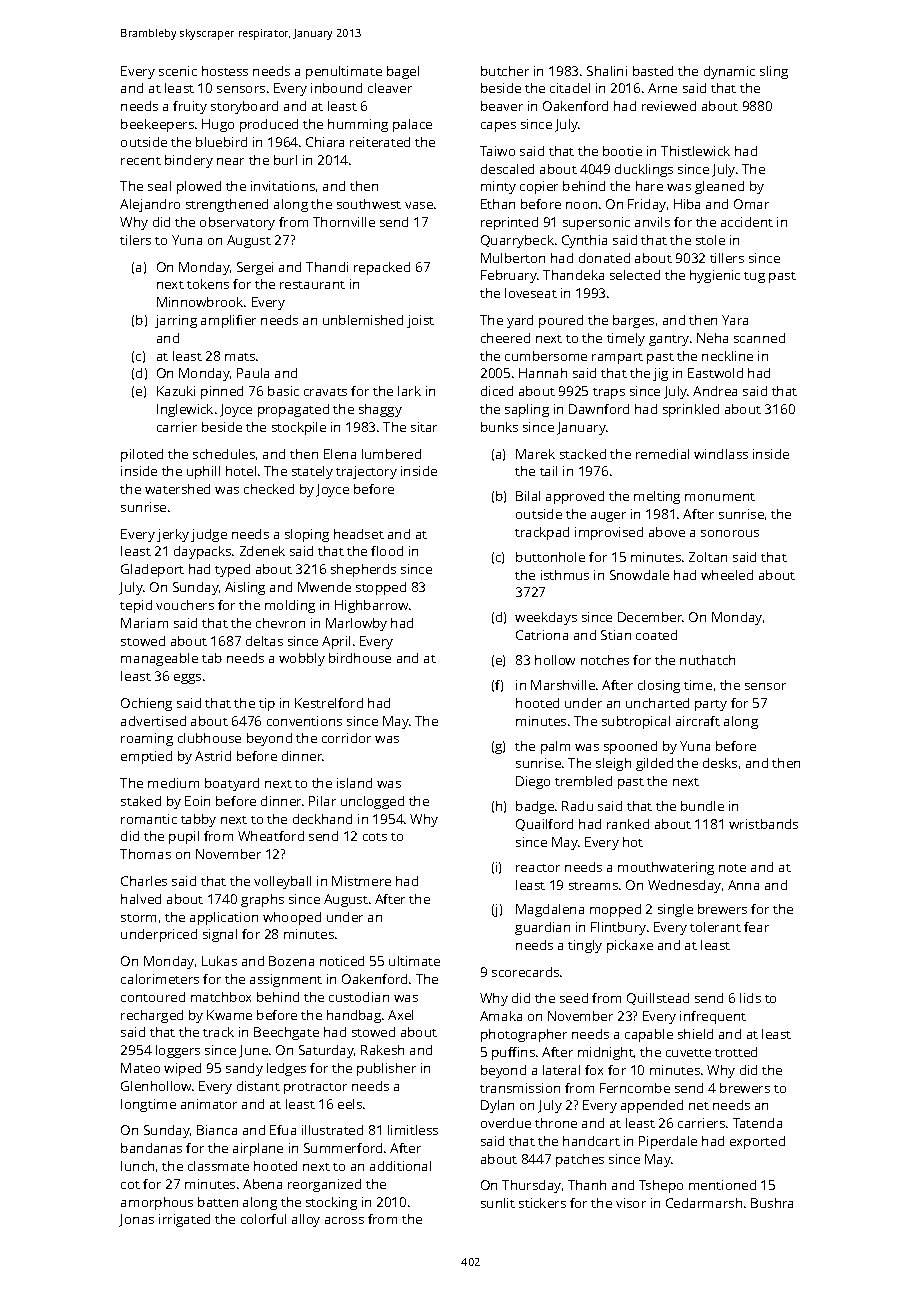 The image size is (924, 1308). I want to click on traps, so click(609, 393).
